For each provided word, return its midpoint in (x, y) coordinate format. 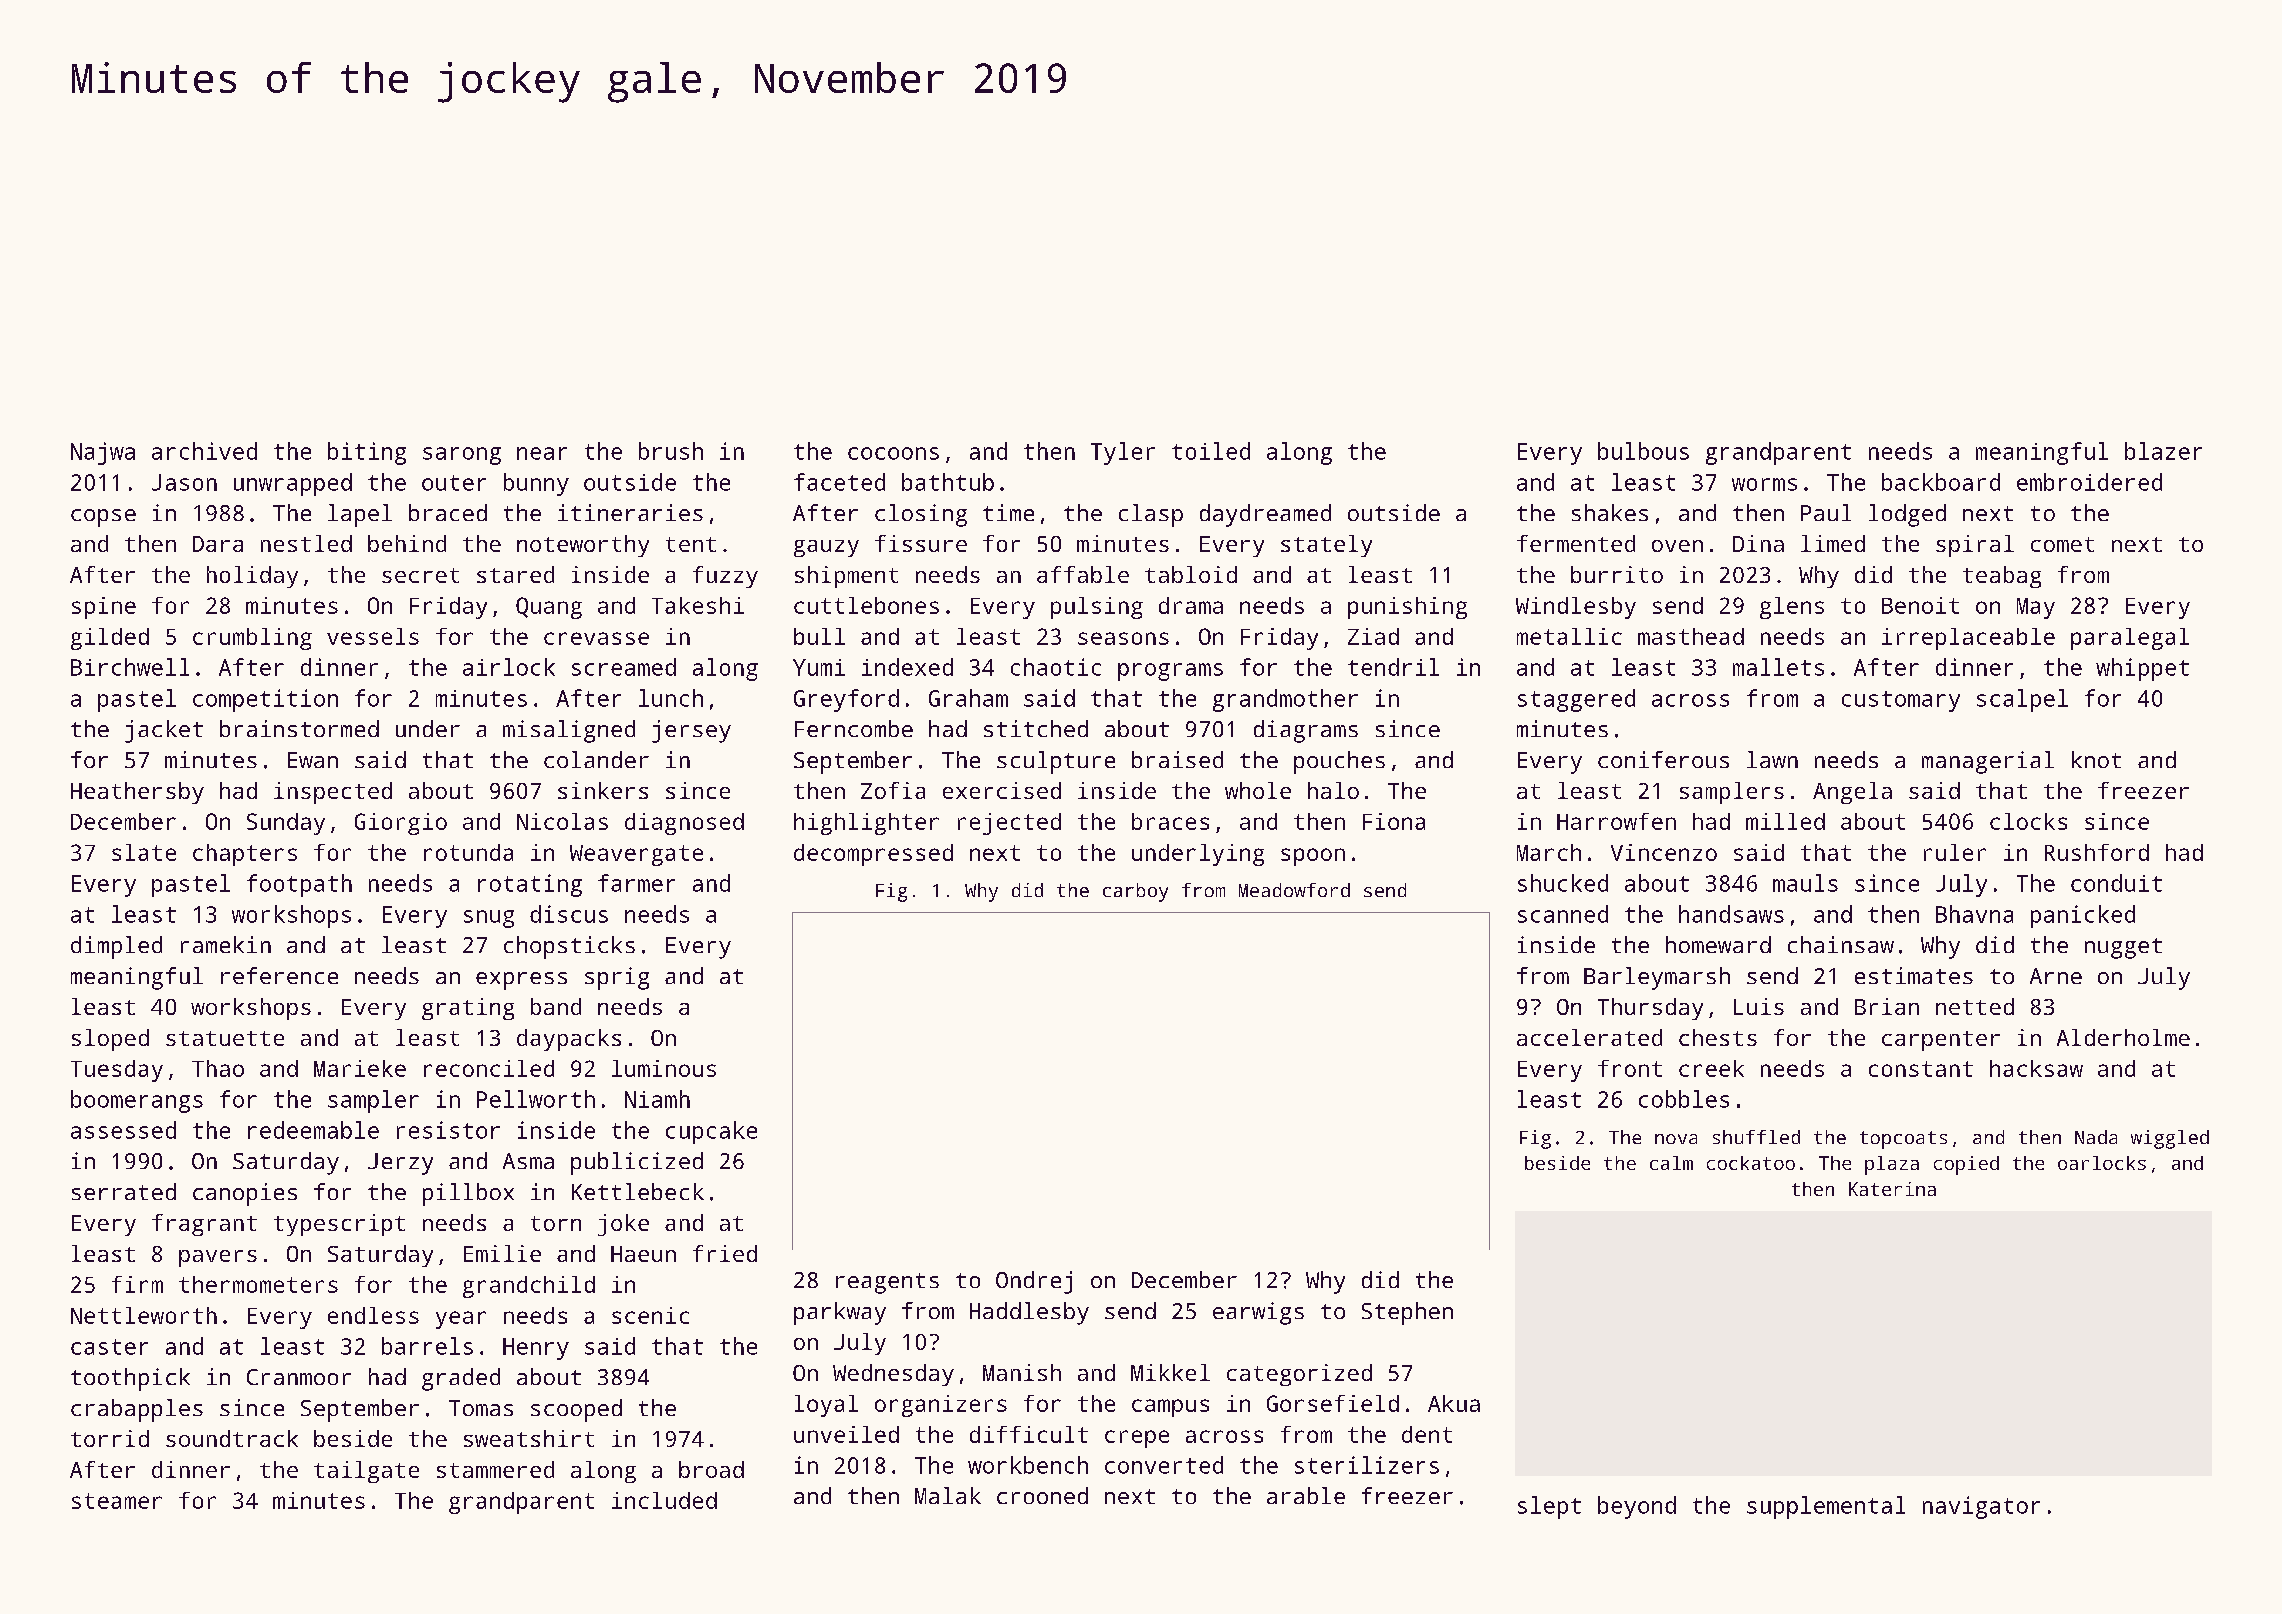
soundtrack (232, 1438)
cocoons (893, 453)
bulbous (1643, 451)
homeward (1718, 944)
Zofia (893, 790)
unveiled (846, 1434)
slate (144, 852)
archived (204, 451)
